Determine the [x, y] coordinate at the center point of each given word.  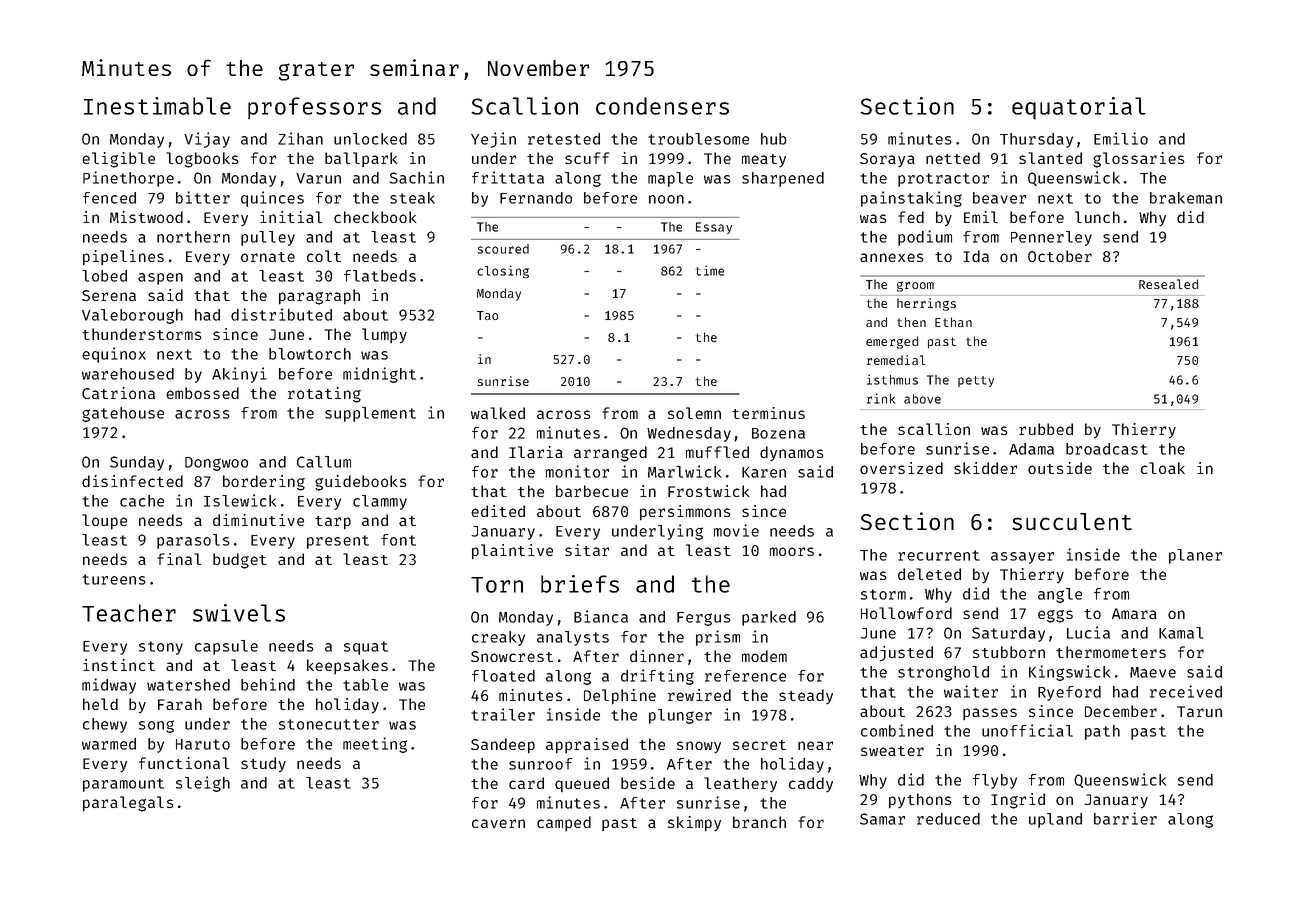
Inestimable [157, 106]
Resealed [1168, 284]
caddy [811, 785]
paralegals [128, 804]
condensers [662, 106]
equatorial [1079, 108]
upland [1055, 820]
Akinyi [239, 375]
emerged [892, 342]
